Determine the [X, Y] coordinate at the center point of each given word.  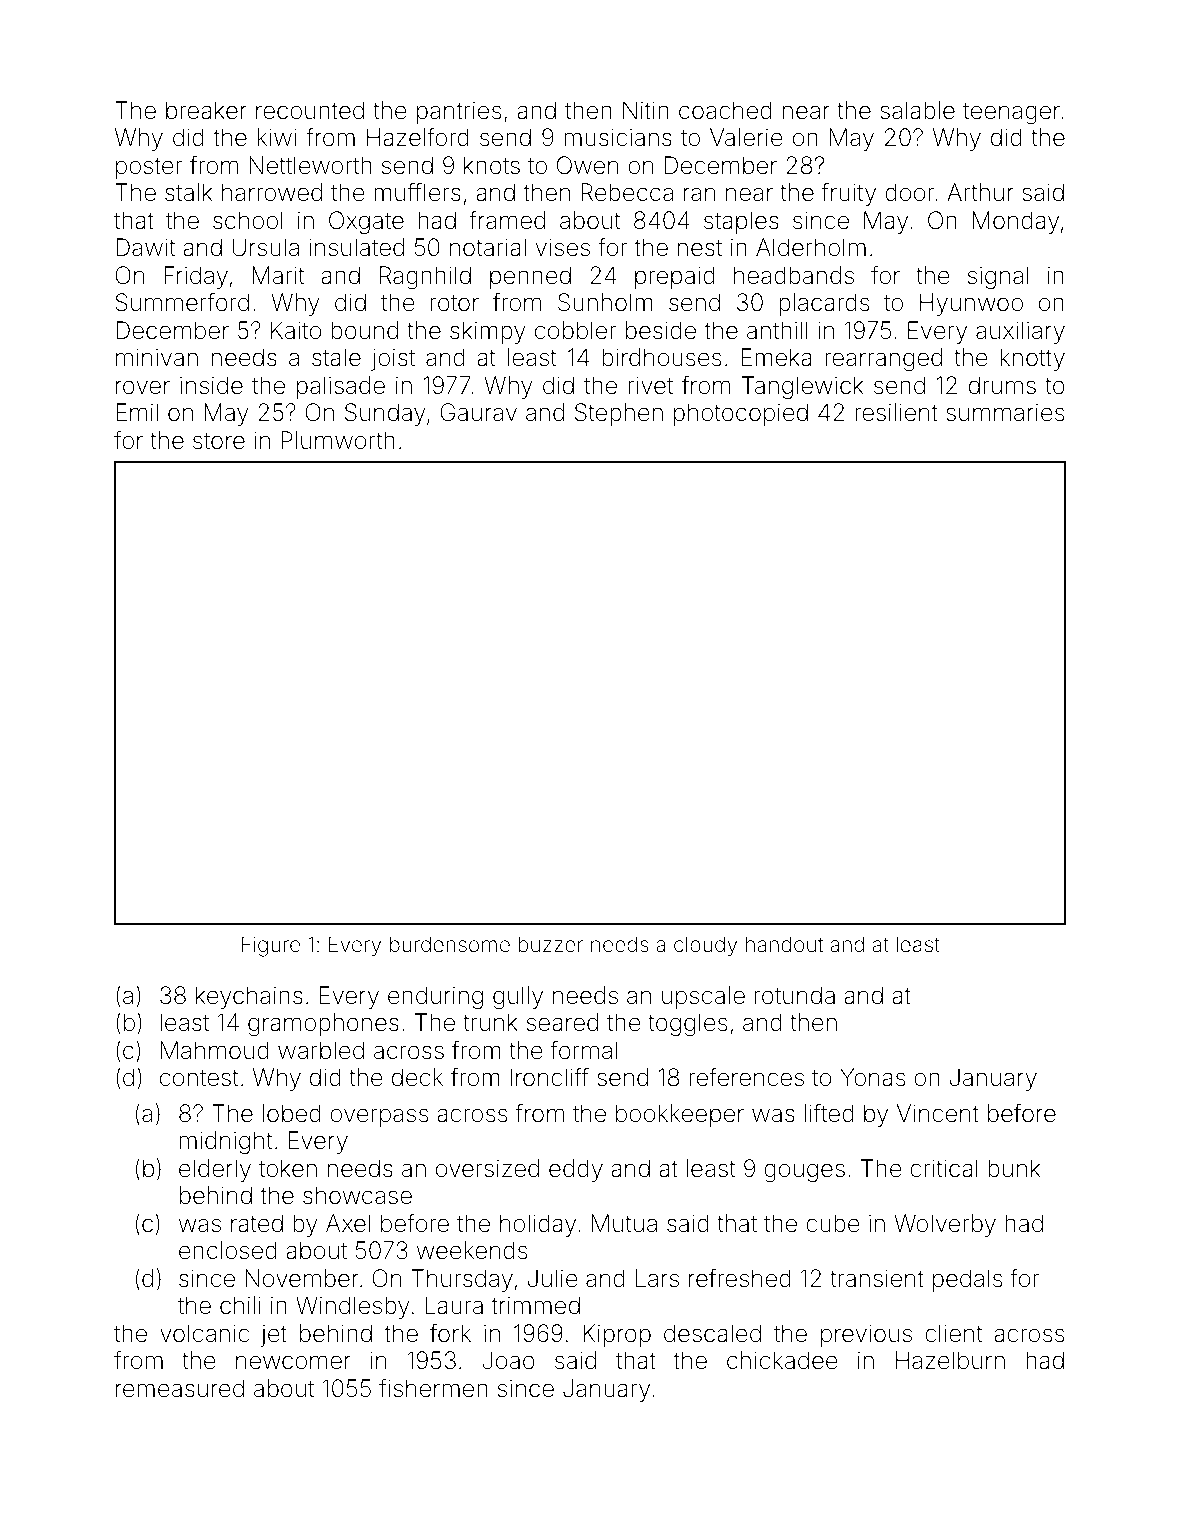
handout [784, 944]
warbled [321, 1050]
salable [917, 110]
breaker [206, 110]
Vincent [938, 1113]
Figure [271, 946]
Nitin [646, 110]
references [746, 1077]
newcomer [293, 1362]
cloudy [705, 946]
